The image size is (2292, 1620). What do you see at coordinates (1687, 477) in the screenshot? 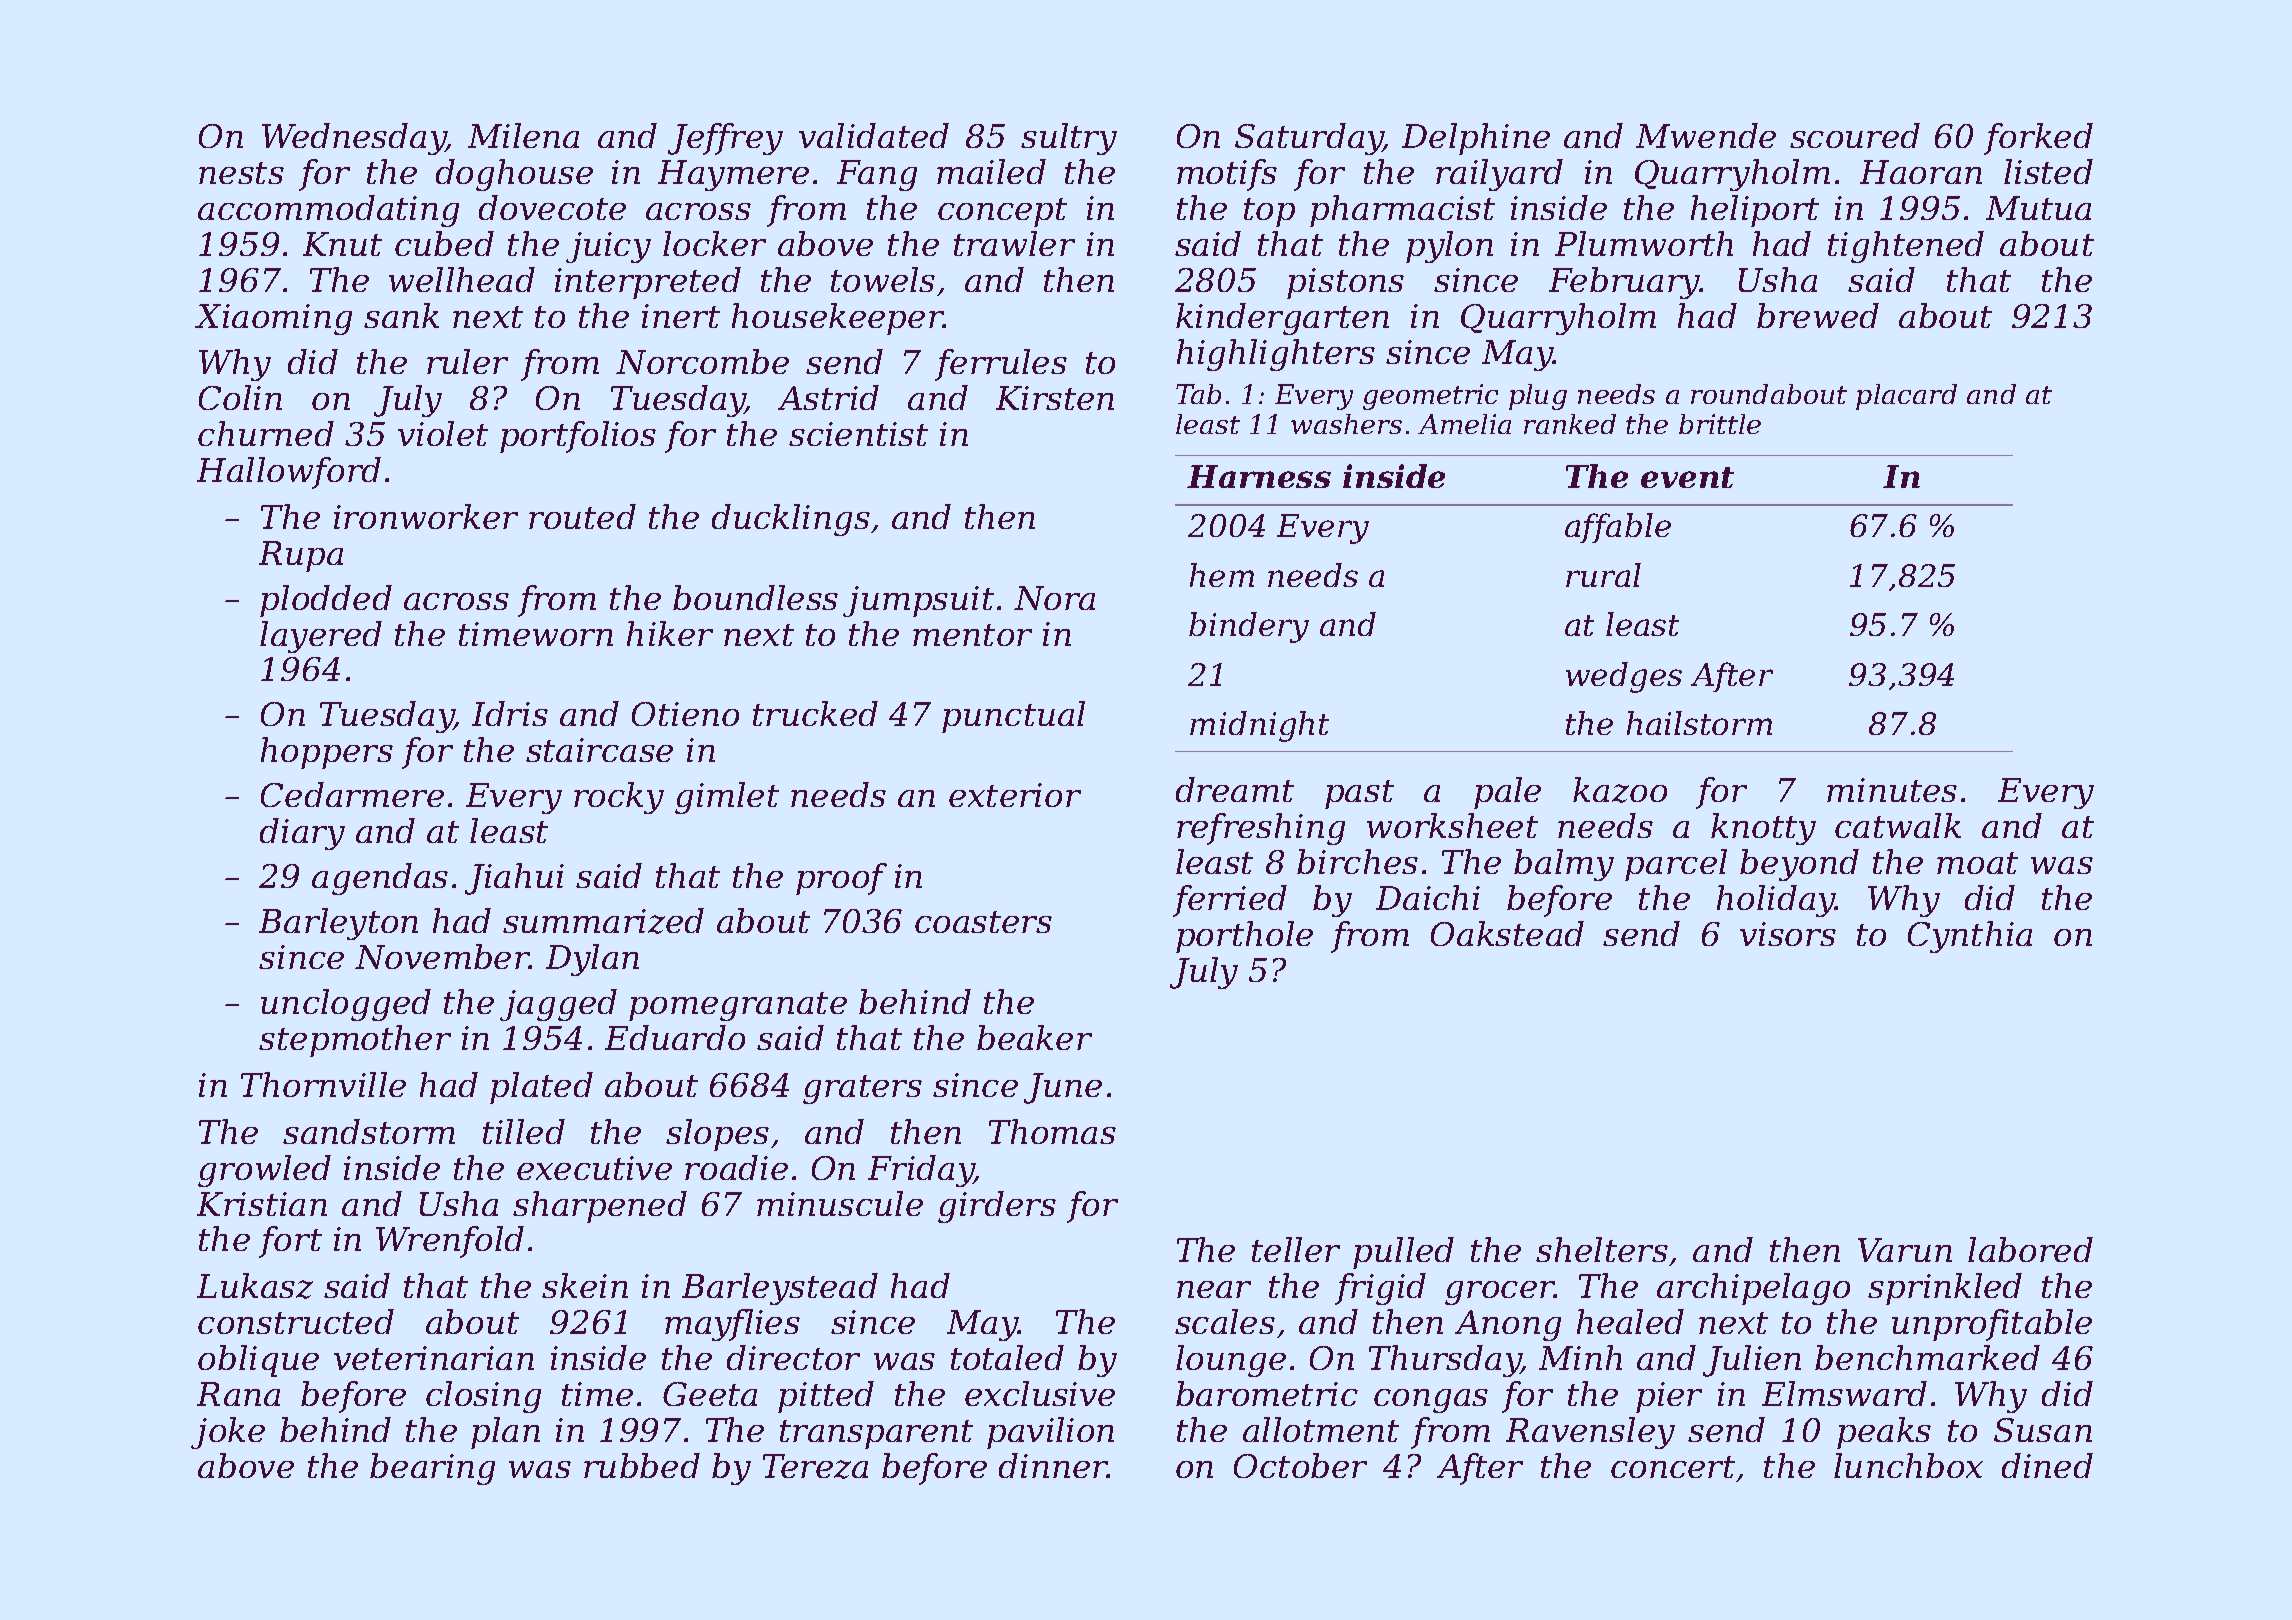
I see `event` at bounding box center [1687, 477].
